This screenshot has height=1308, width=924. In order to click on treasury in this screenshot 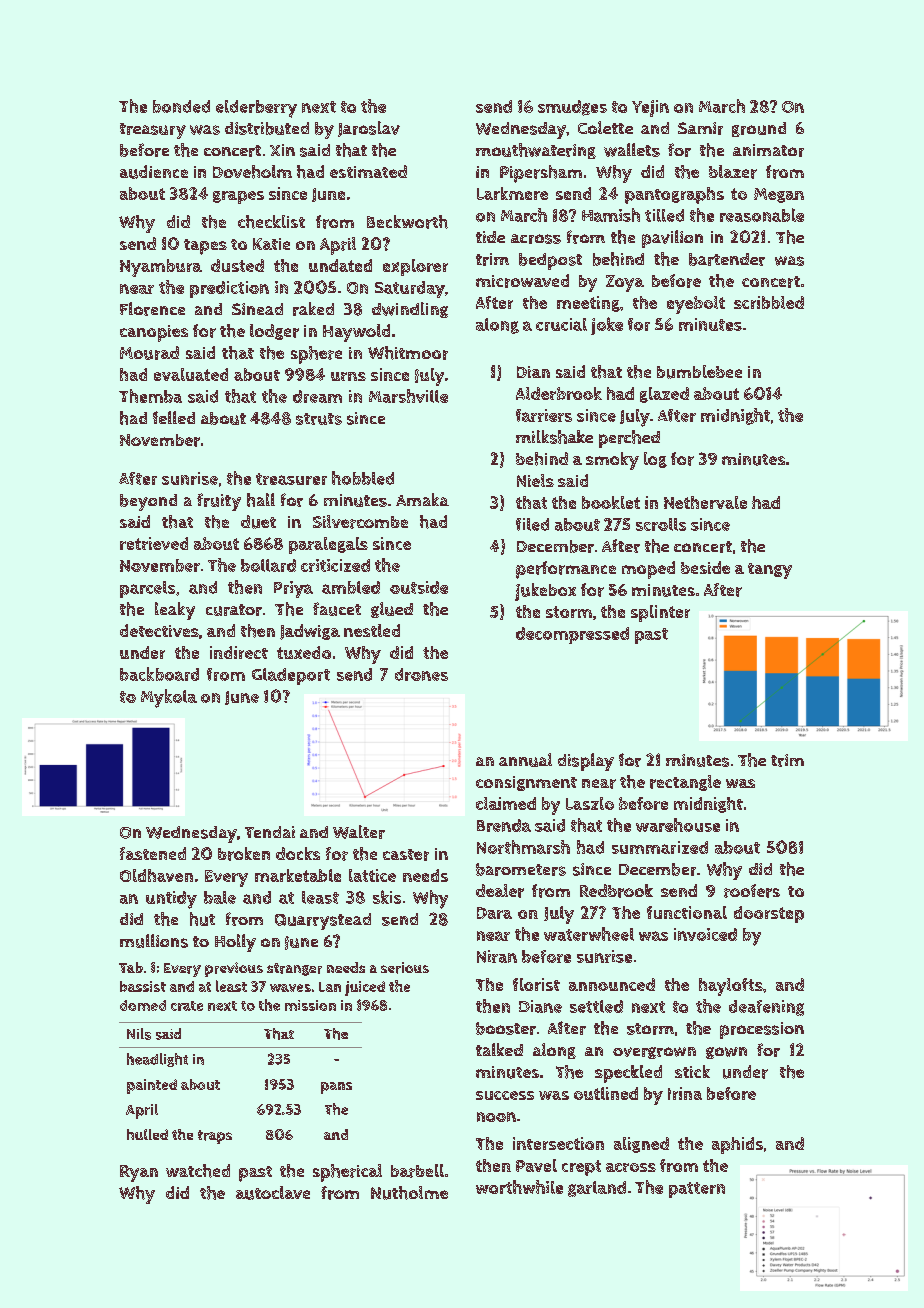, I will do `click(153, 131)`.
